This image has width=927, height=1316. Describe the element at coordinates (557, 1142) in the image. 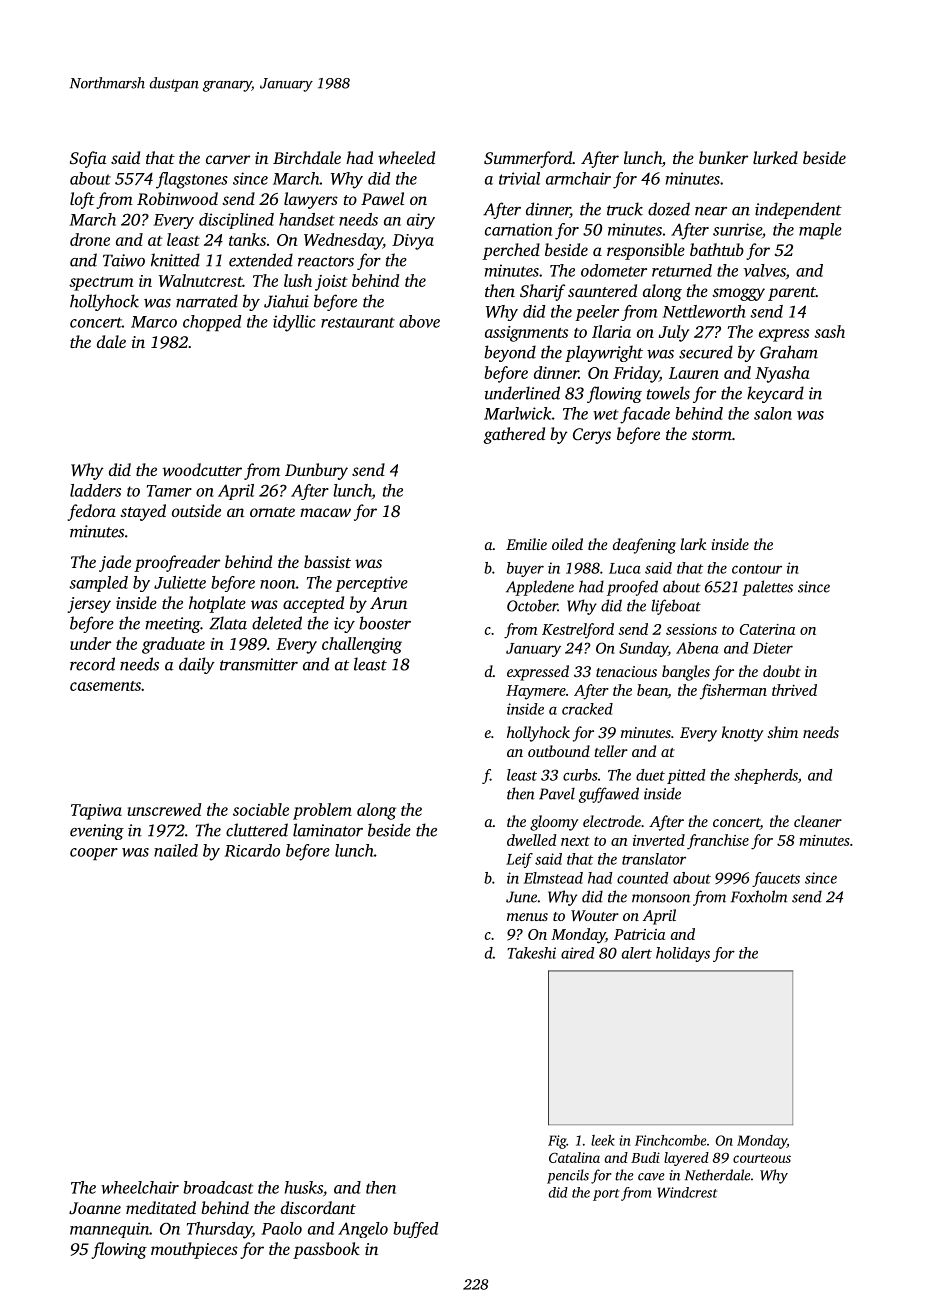

I see `Fig` at that location.
